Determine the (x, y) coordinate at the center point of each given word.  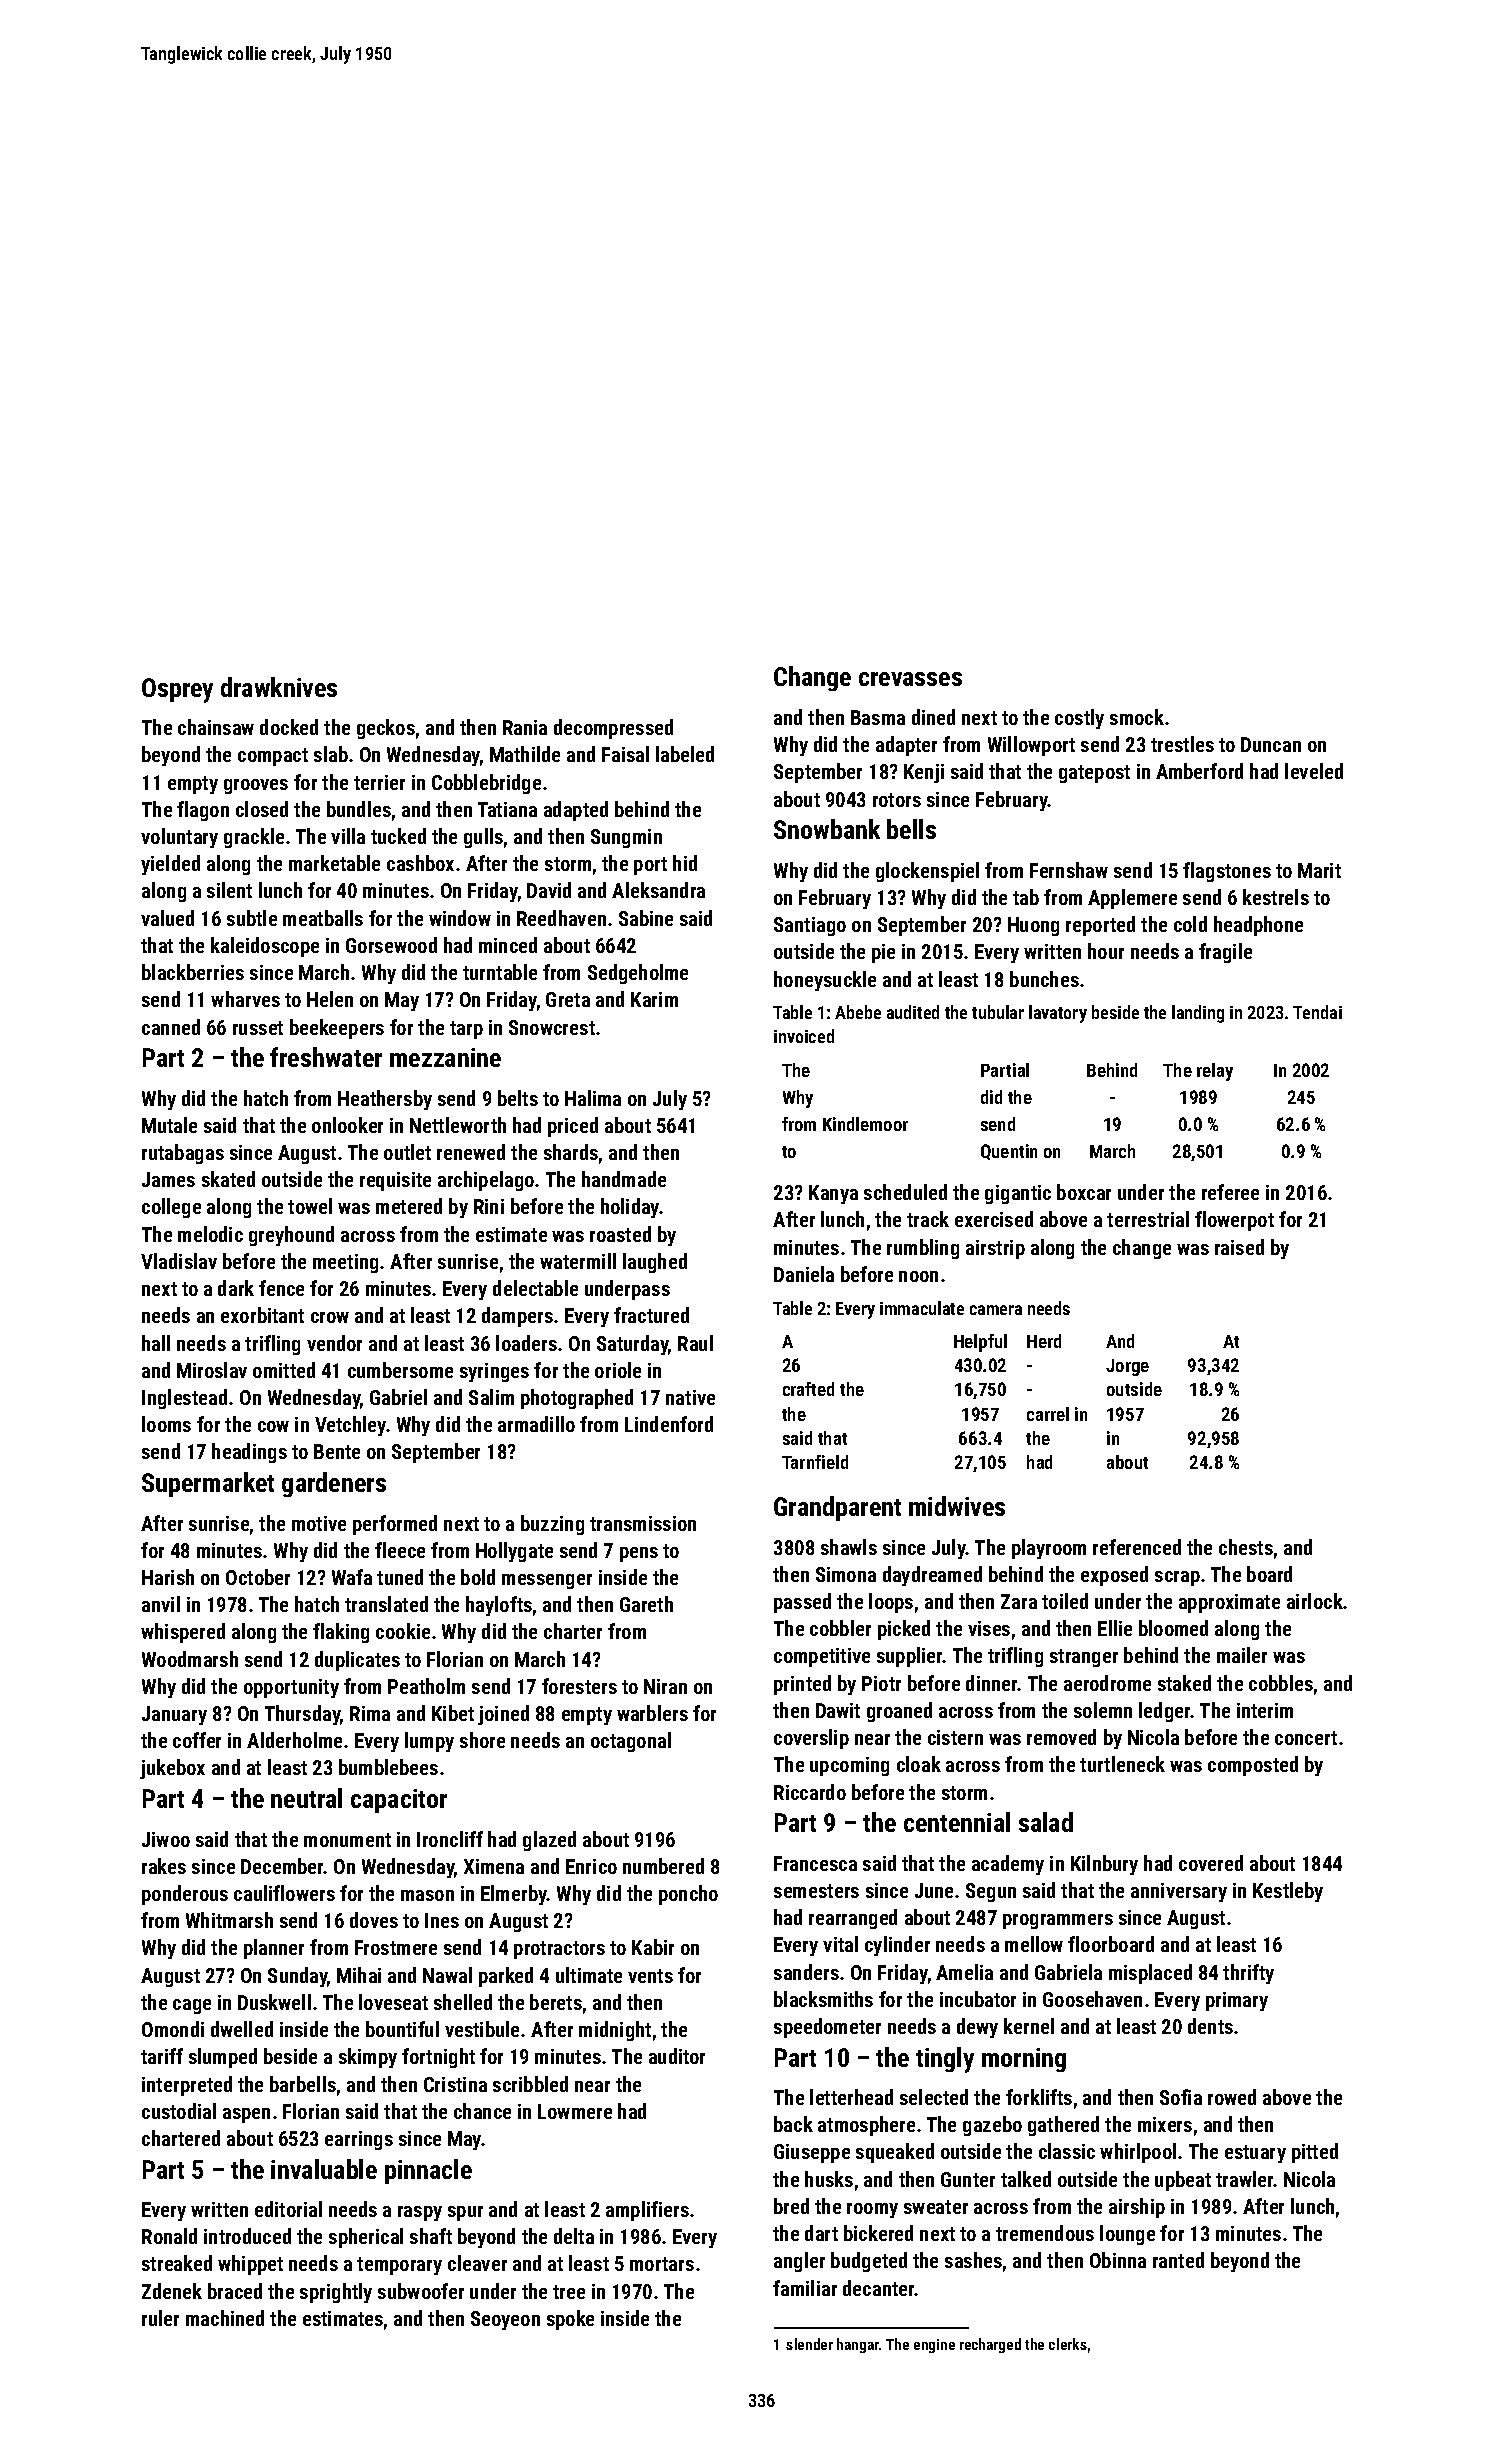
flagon (203, 811)
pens (639, 1554)
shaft (431, 2236)
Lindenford (669, 1424)
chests (1246, 1547)
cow (273, 1426)
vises (989, 1628)
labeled (685, 754)
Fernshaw (1069, 870)
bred (791, 2206)
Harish (168, 1577)
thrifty (1248, 1974)
